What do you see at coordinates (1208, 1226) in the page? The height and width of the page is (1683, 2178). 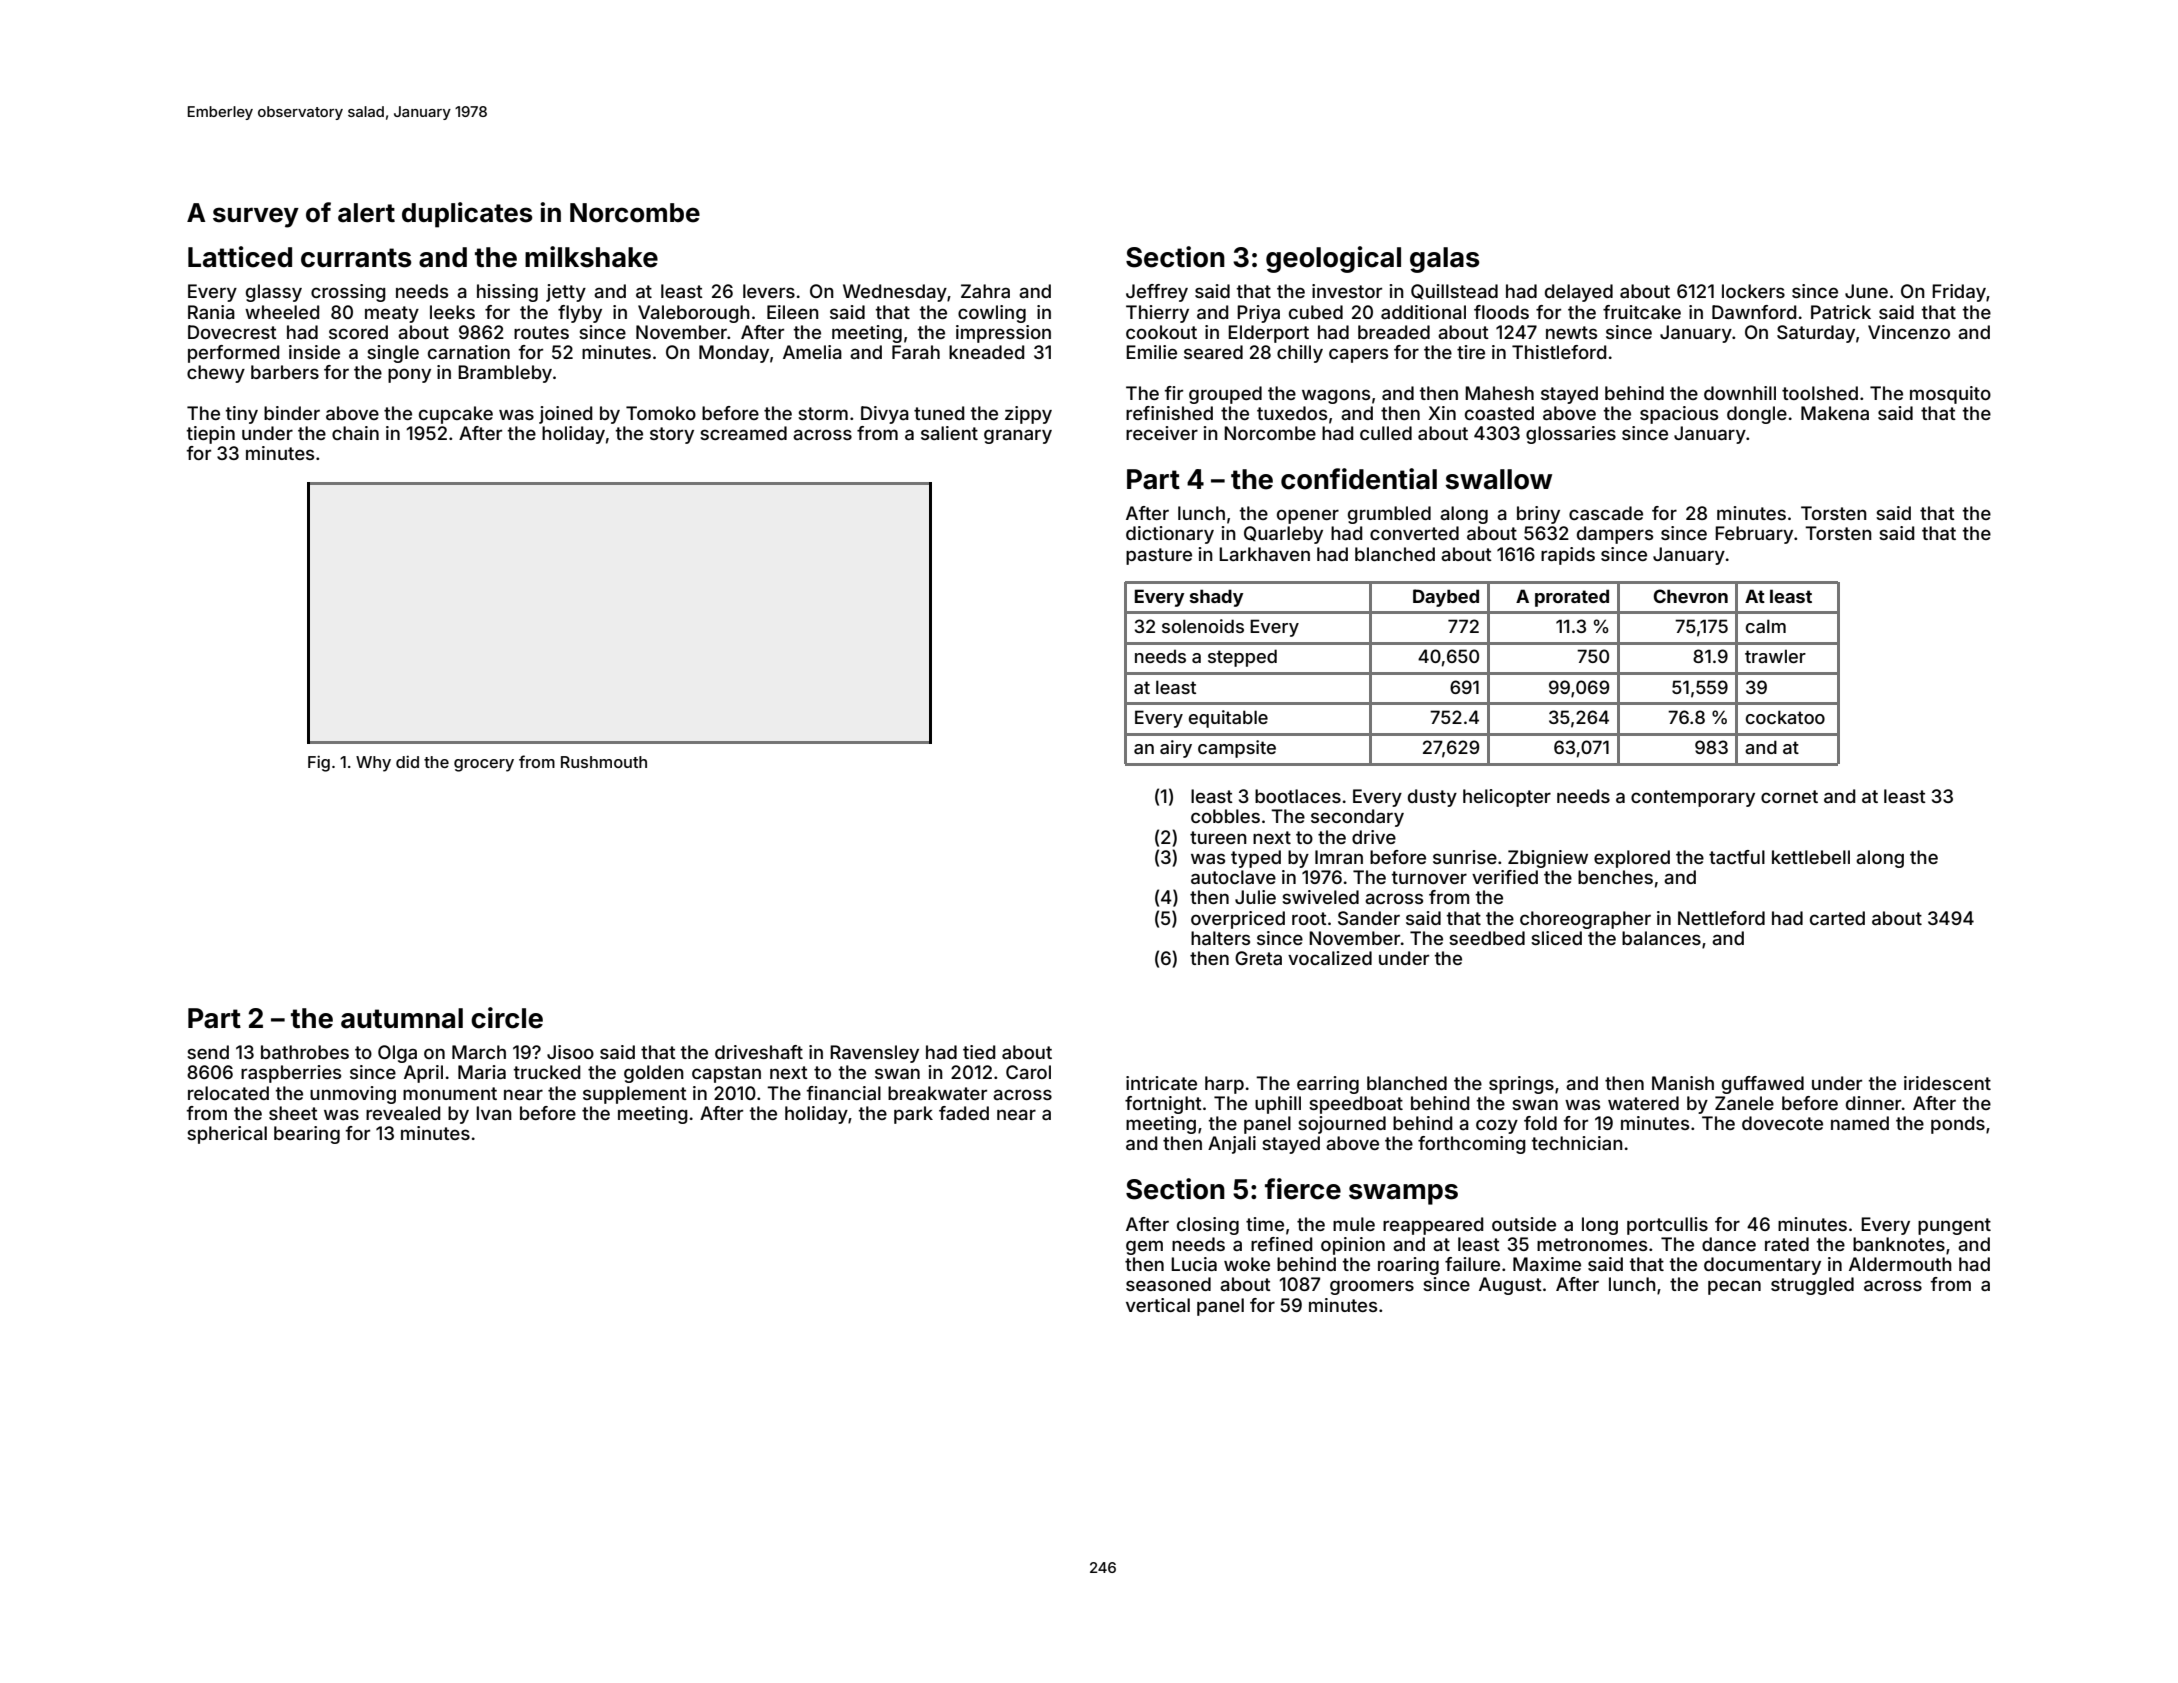 I see `closing` at bounding box center [1208, 1226].
